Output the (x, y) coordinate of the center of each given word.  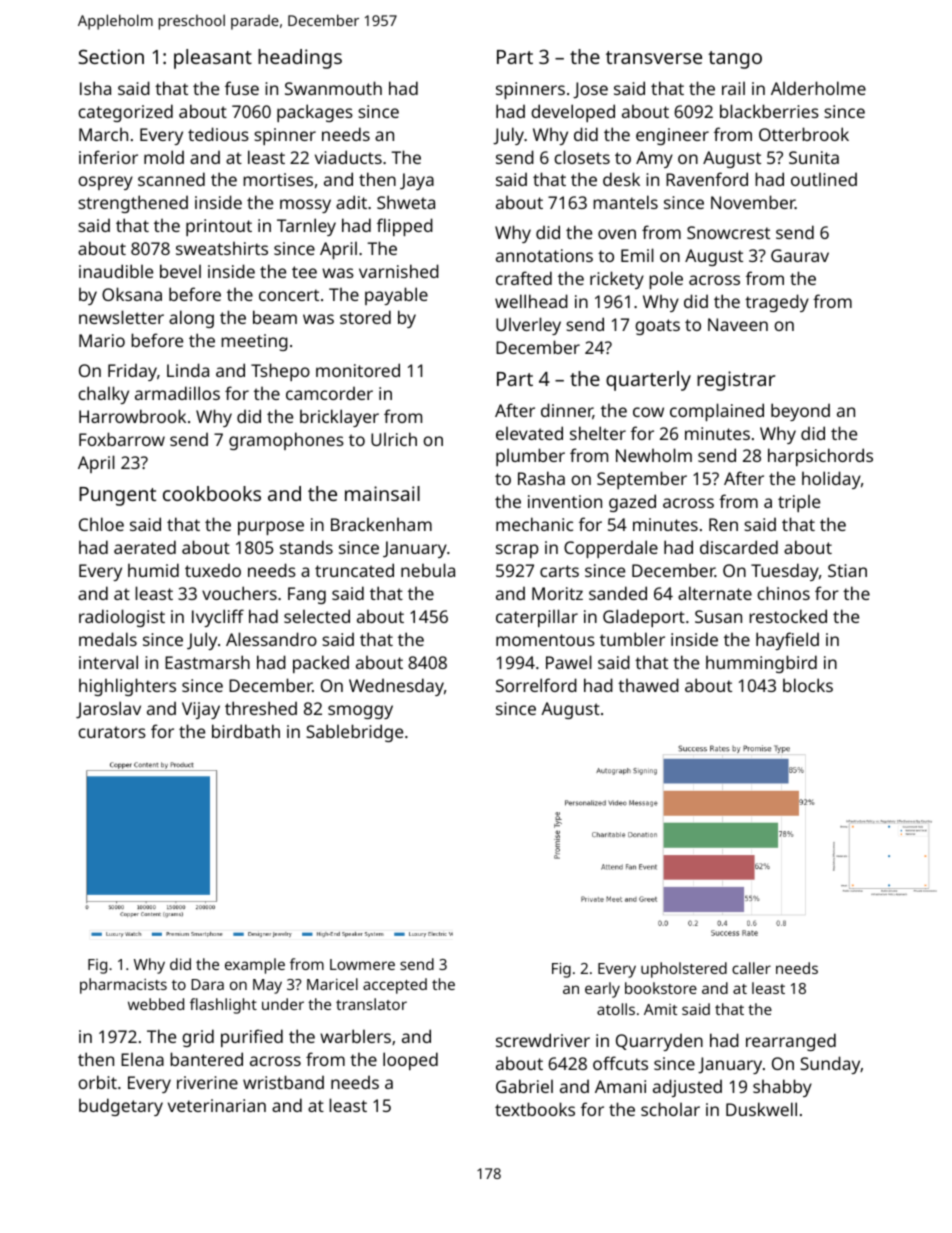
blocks (808, 685)
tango (735, 60)
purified (252, 1038)
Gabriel (524, 1086)
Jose (590, 90)
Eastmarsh (207, 662)
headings (300, 59)
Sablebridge (354, 733)
